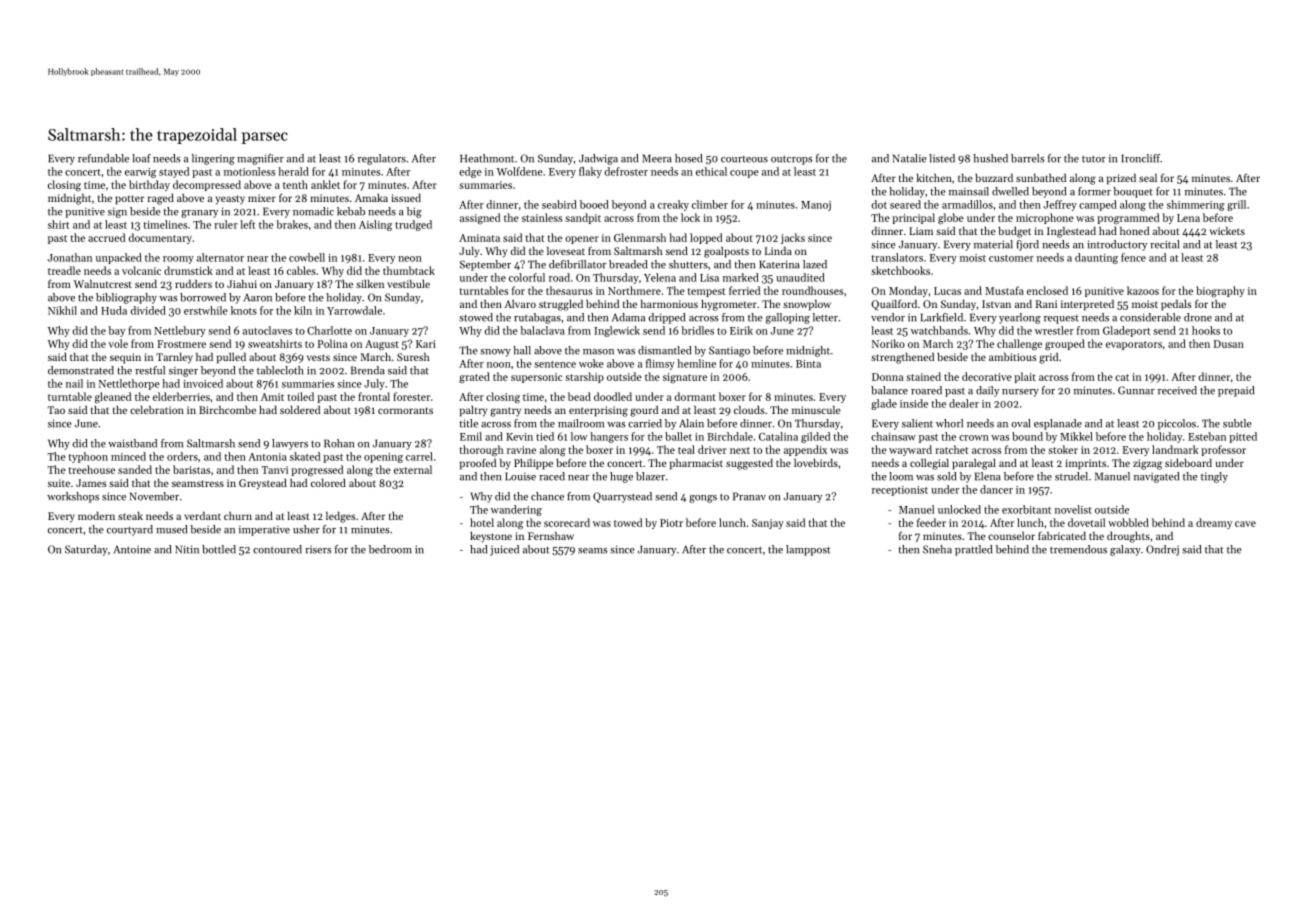  What do you see at coordinates (691, 423) in the screenshot?
I see `Alain` at bounding box center [691, 423].
